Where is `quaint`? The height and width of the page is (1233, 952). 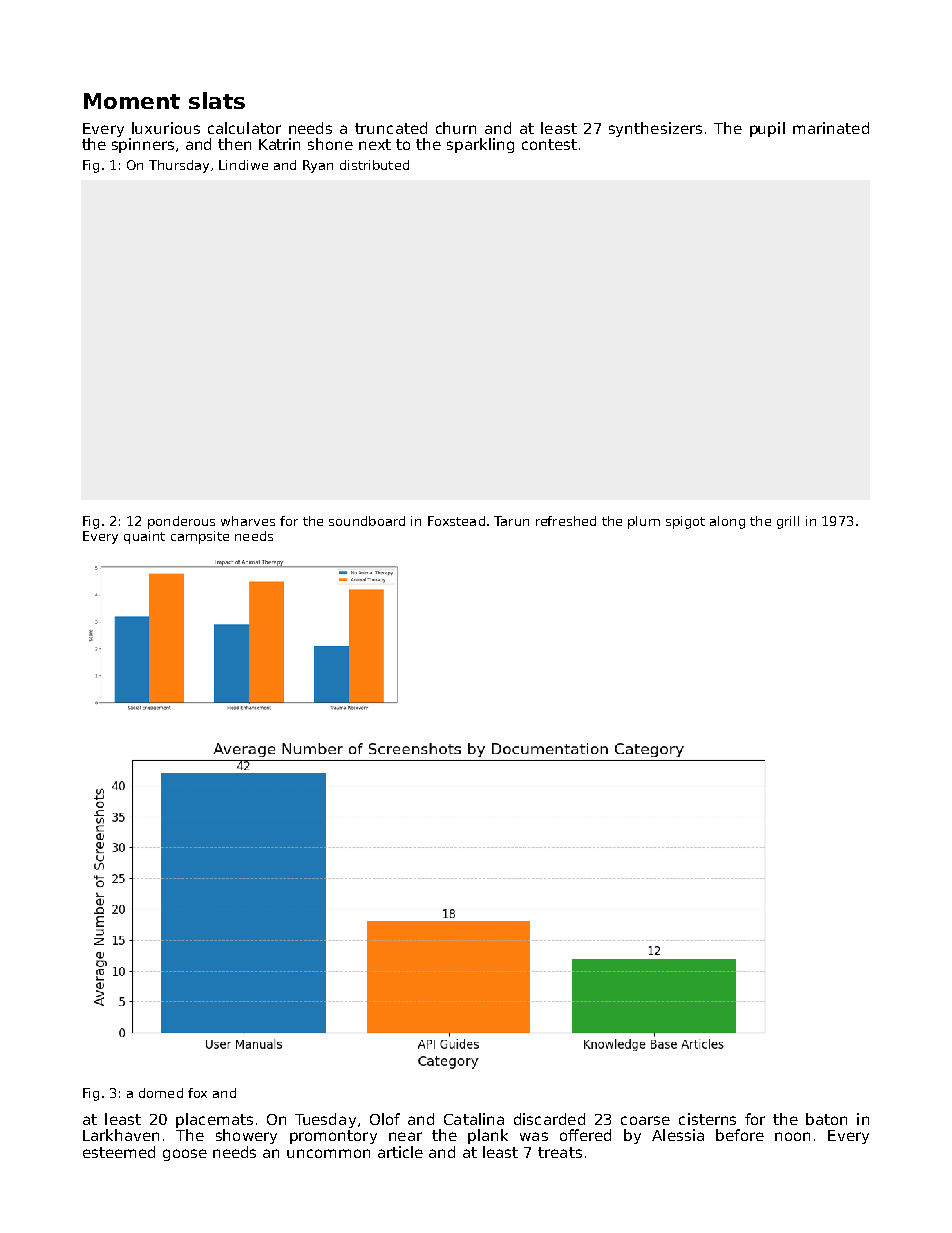 quaint is located at coordinates (144, 537).
